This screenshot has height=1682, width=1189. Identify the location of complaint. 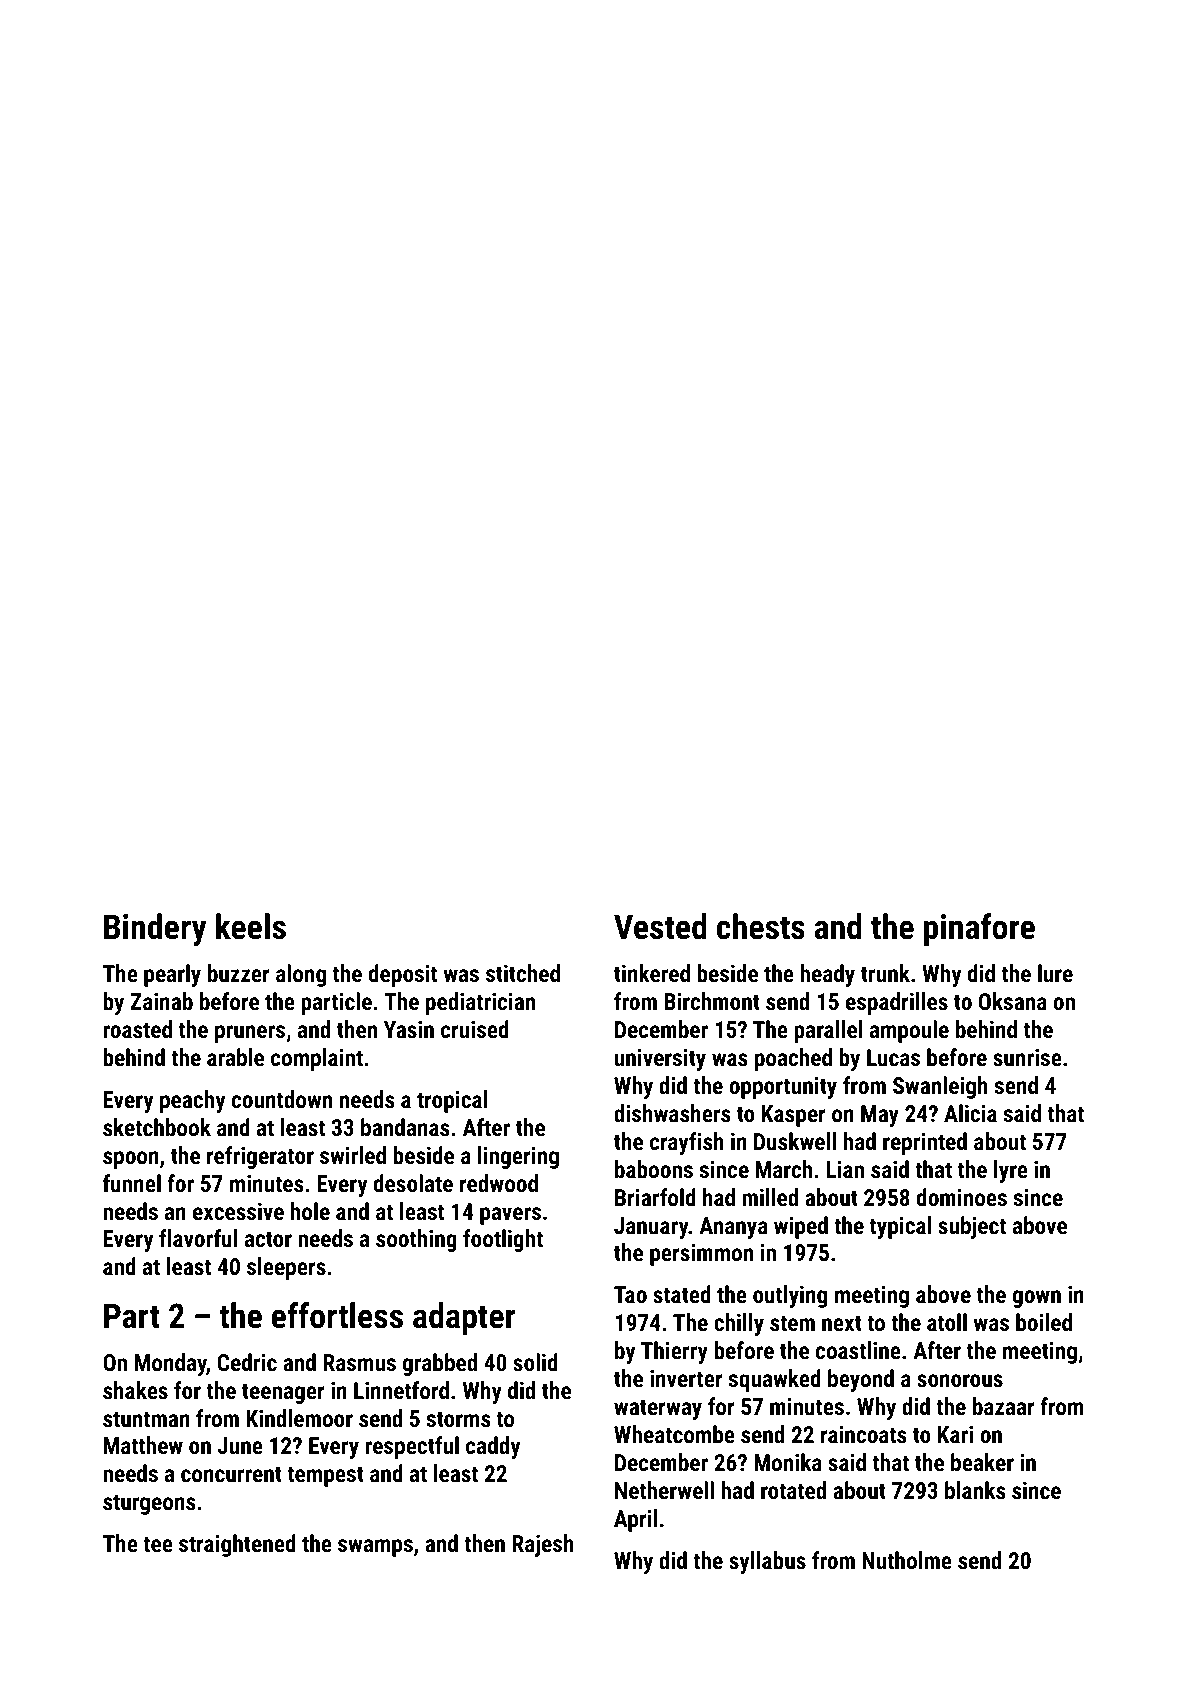
(317, 1059).
